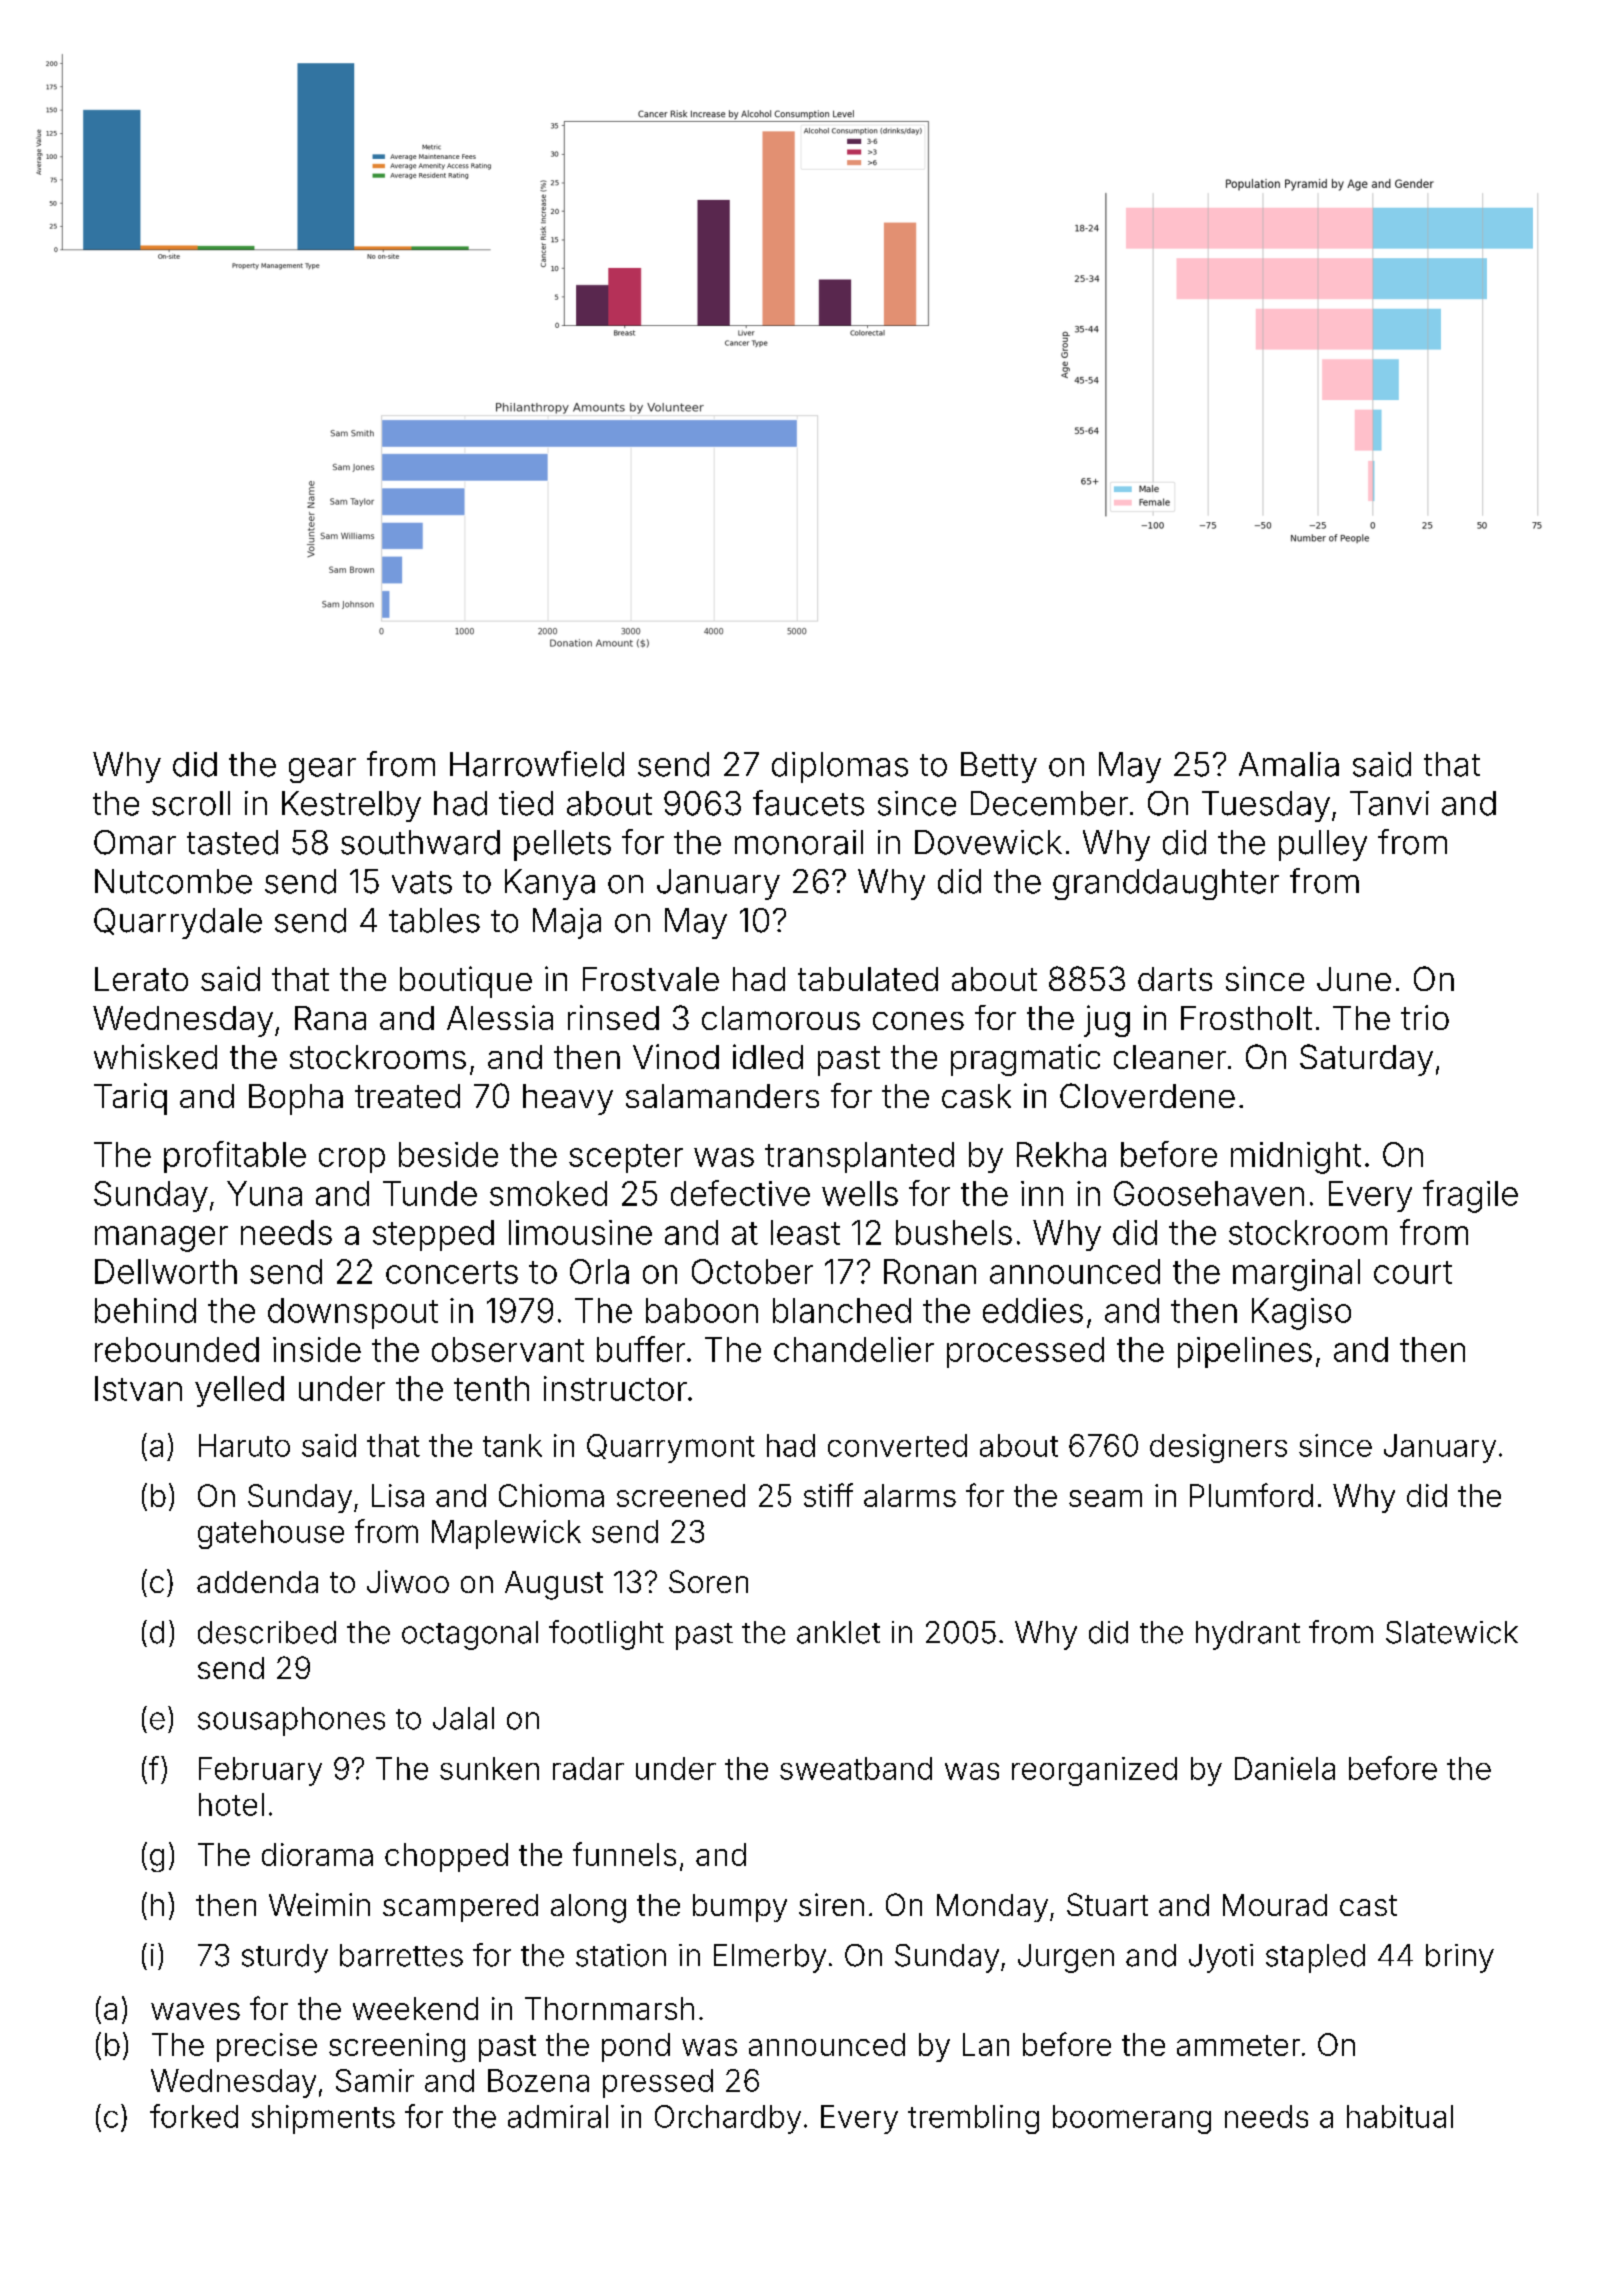 This page has width=1620, height=2292. I want to click on diplomas, so click(840, 767).
